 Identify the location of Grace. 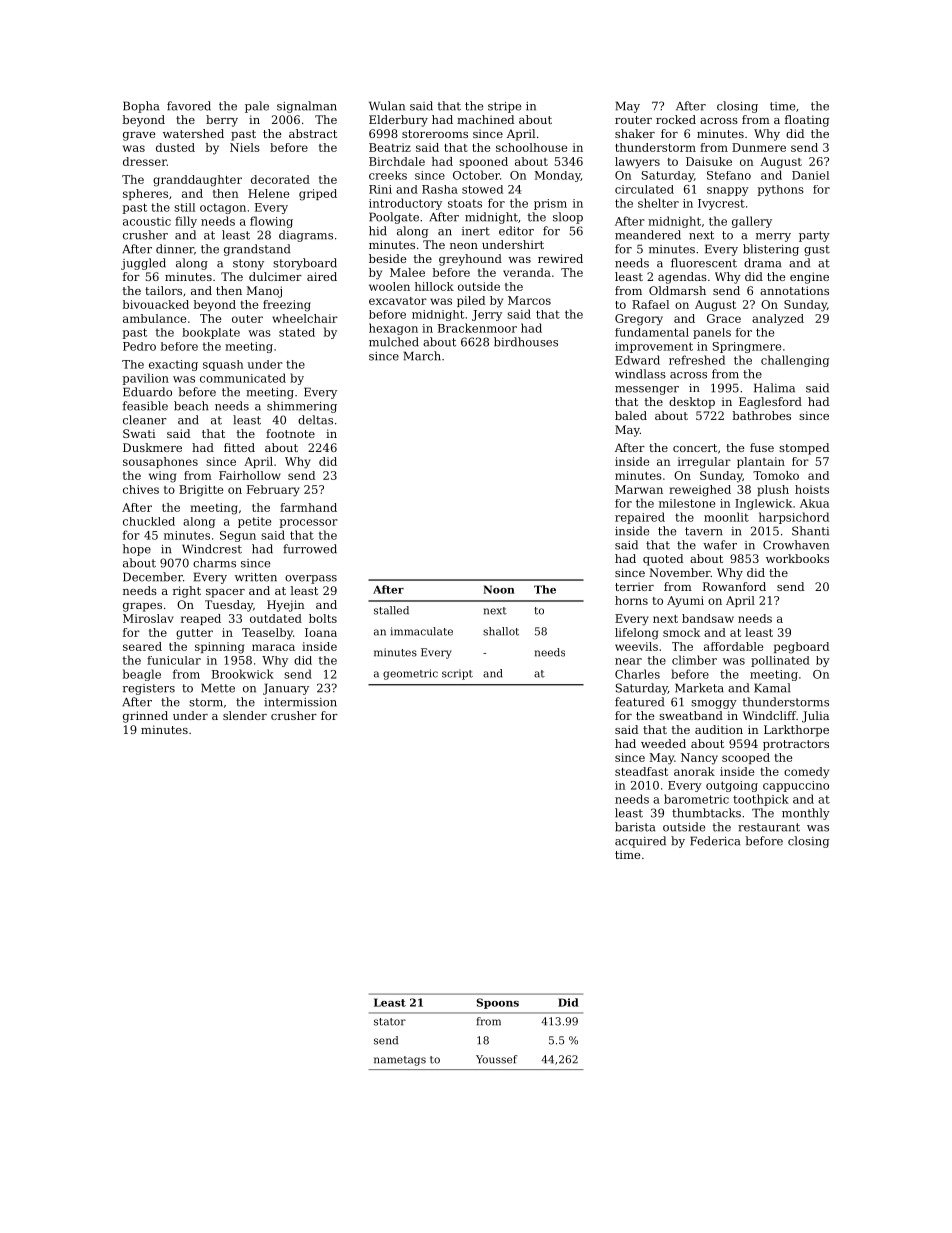
(724, 318).
